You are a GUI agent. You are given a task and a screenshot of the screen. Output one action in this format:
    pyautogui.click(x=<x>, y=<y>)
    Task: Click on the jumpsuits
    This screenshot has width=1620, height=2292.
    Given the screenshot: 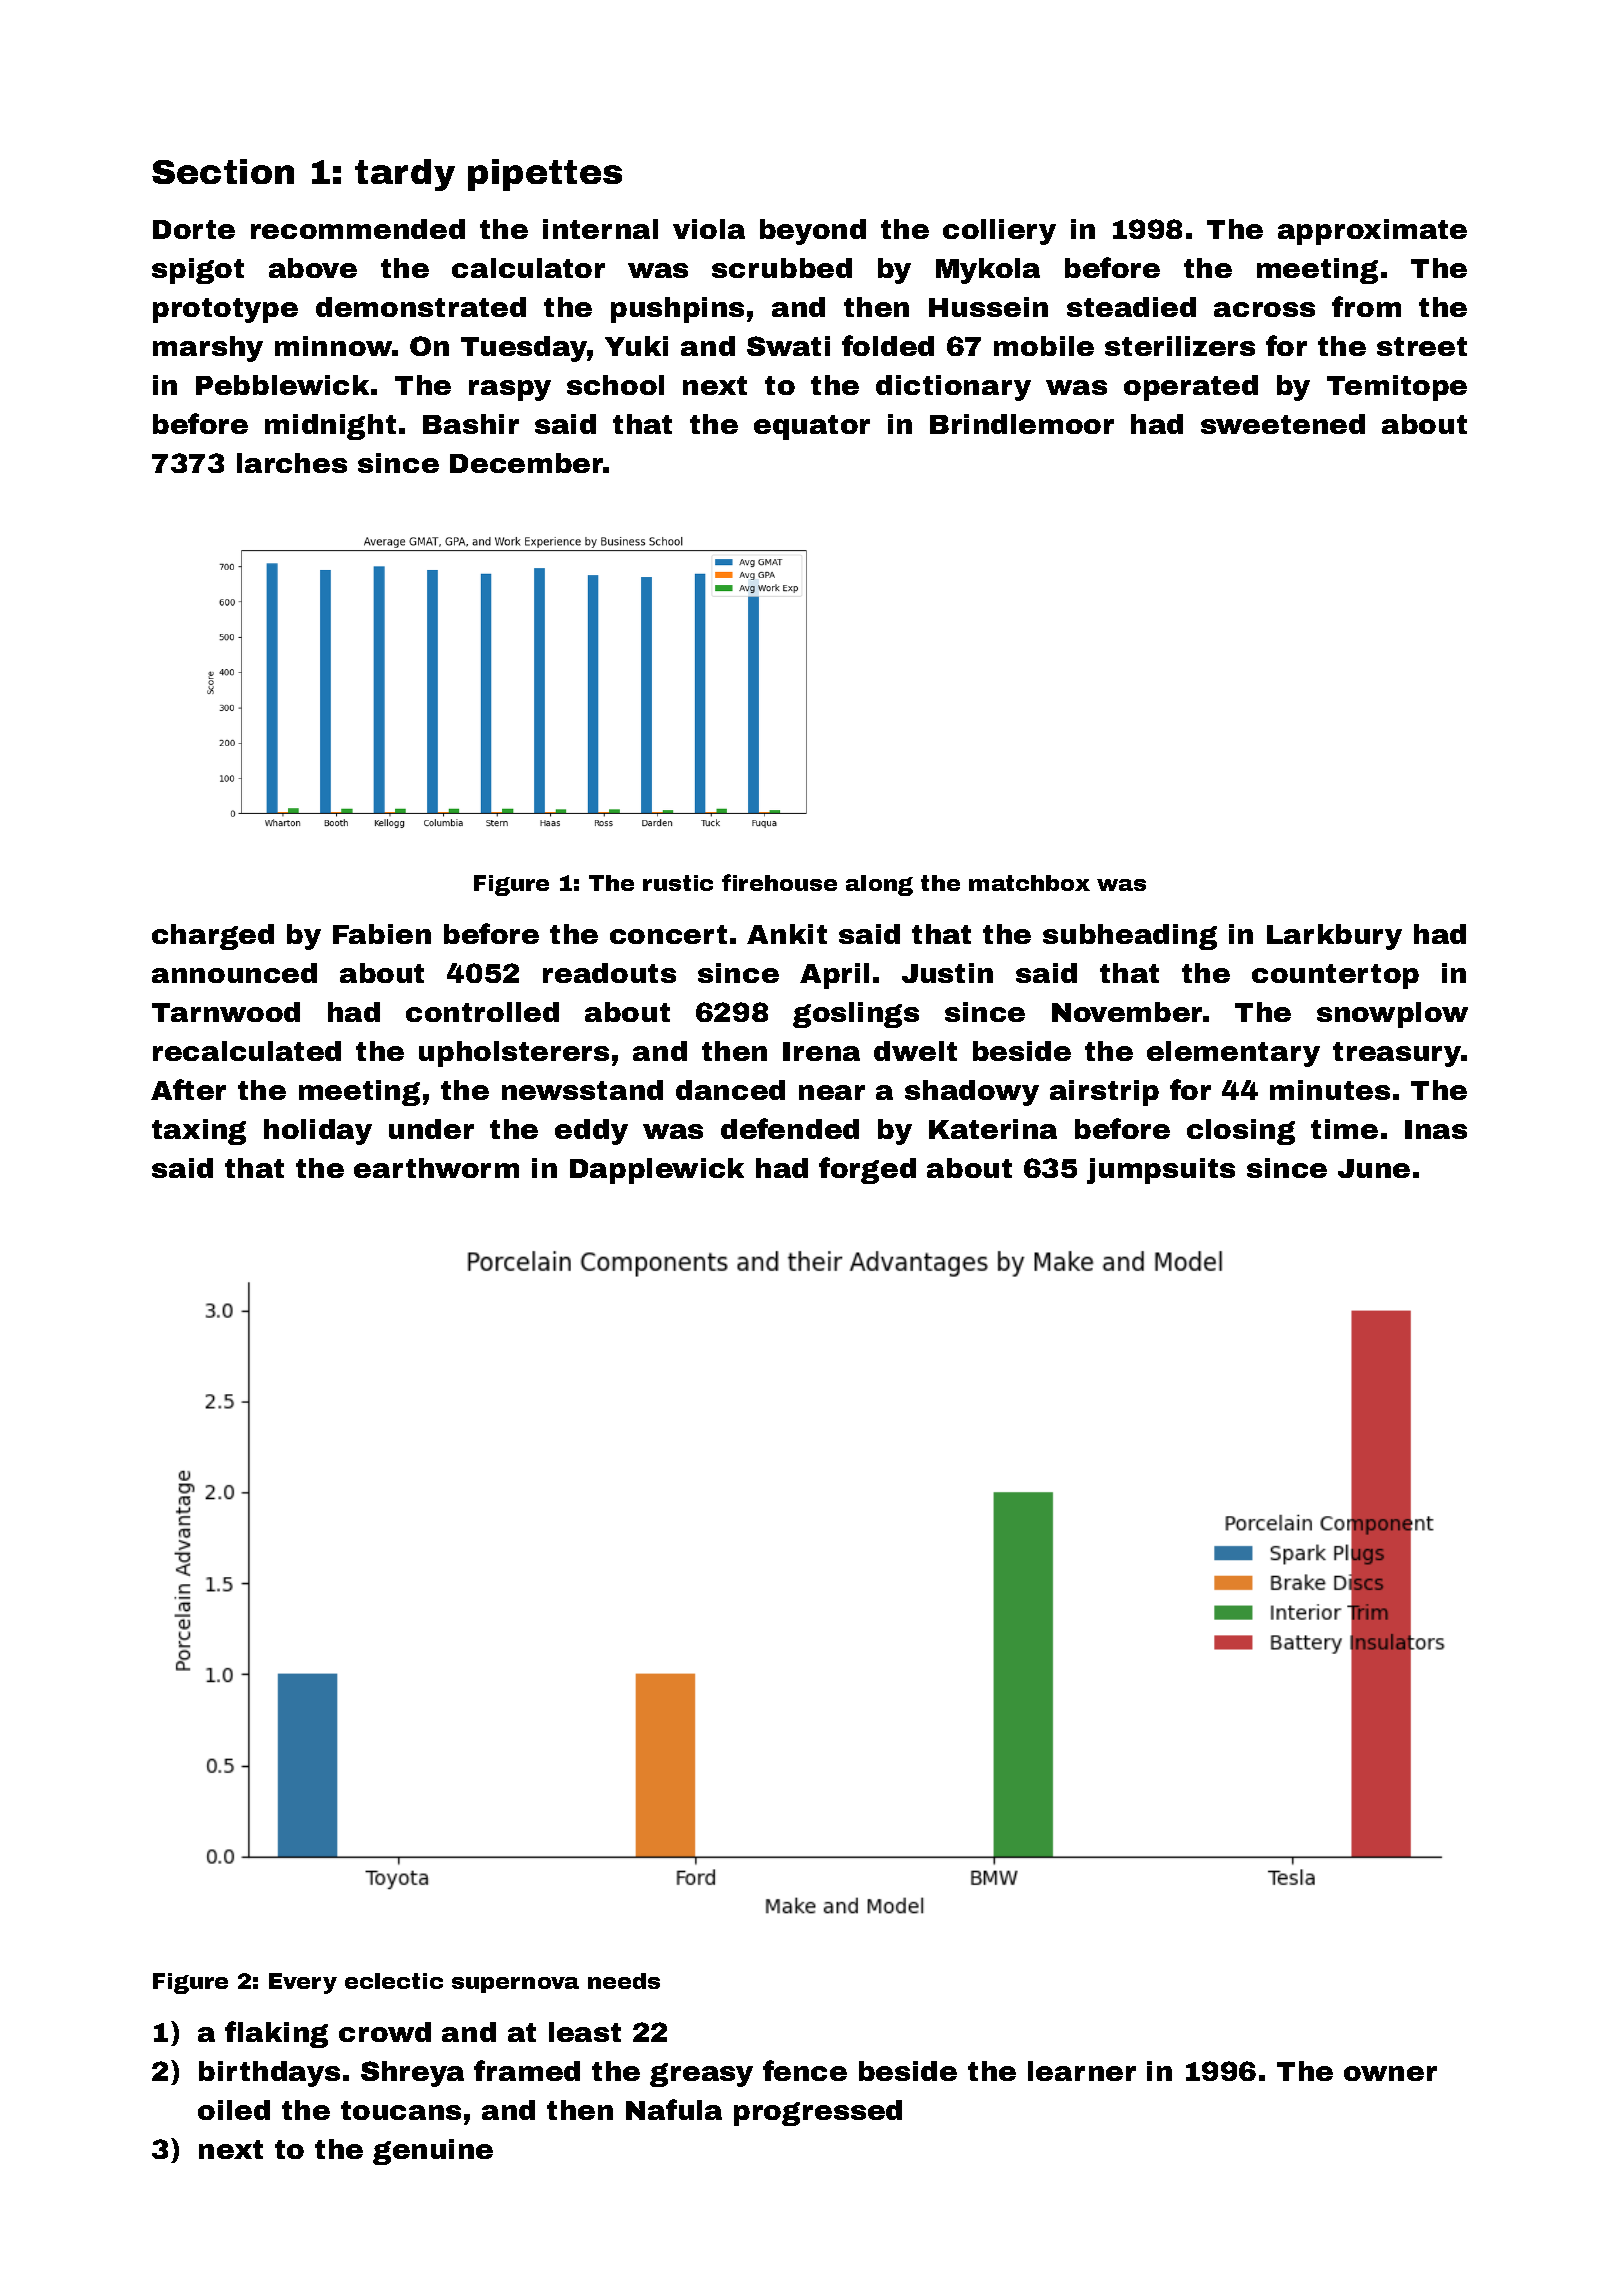 What is the action you would take?
    pyautogui.click(x=1161, y=1171)
